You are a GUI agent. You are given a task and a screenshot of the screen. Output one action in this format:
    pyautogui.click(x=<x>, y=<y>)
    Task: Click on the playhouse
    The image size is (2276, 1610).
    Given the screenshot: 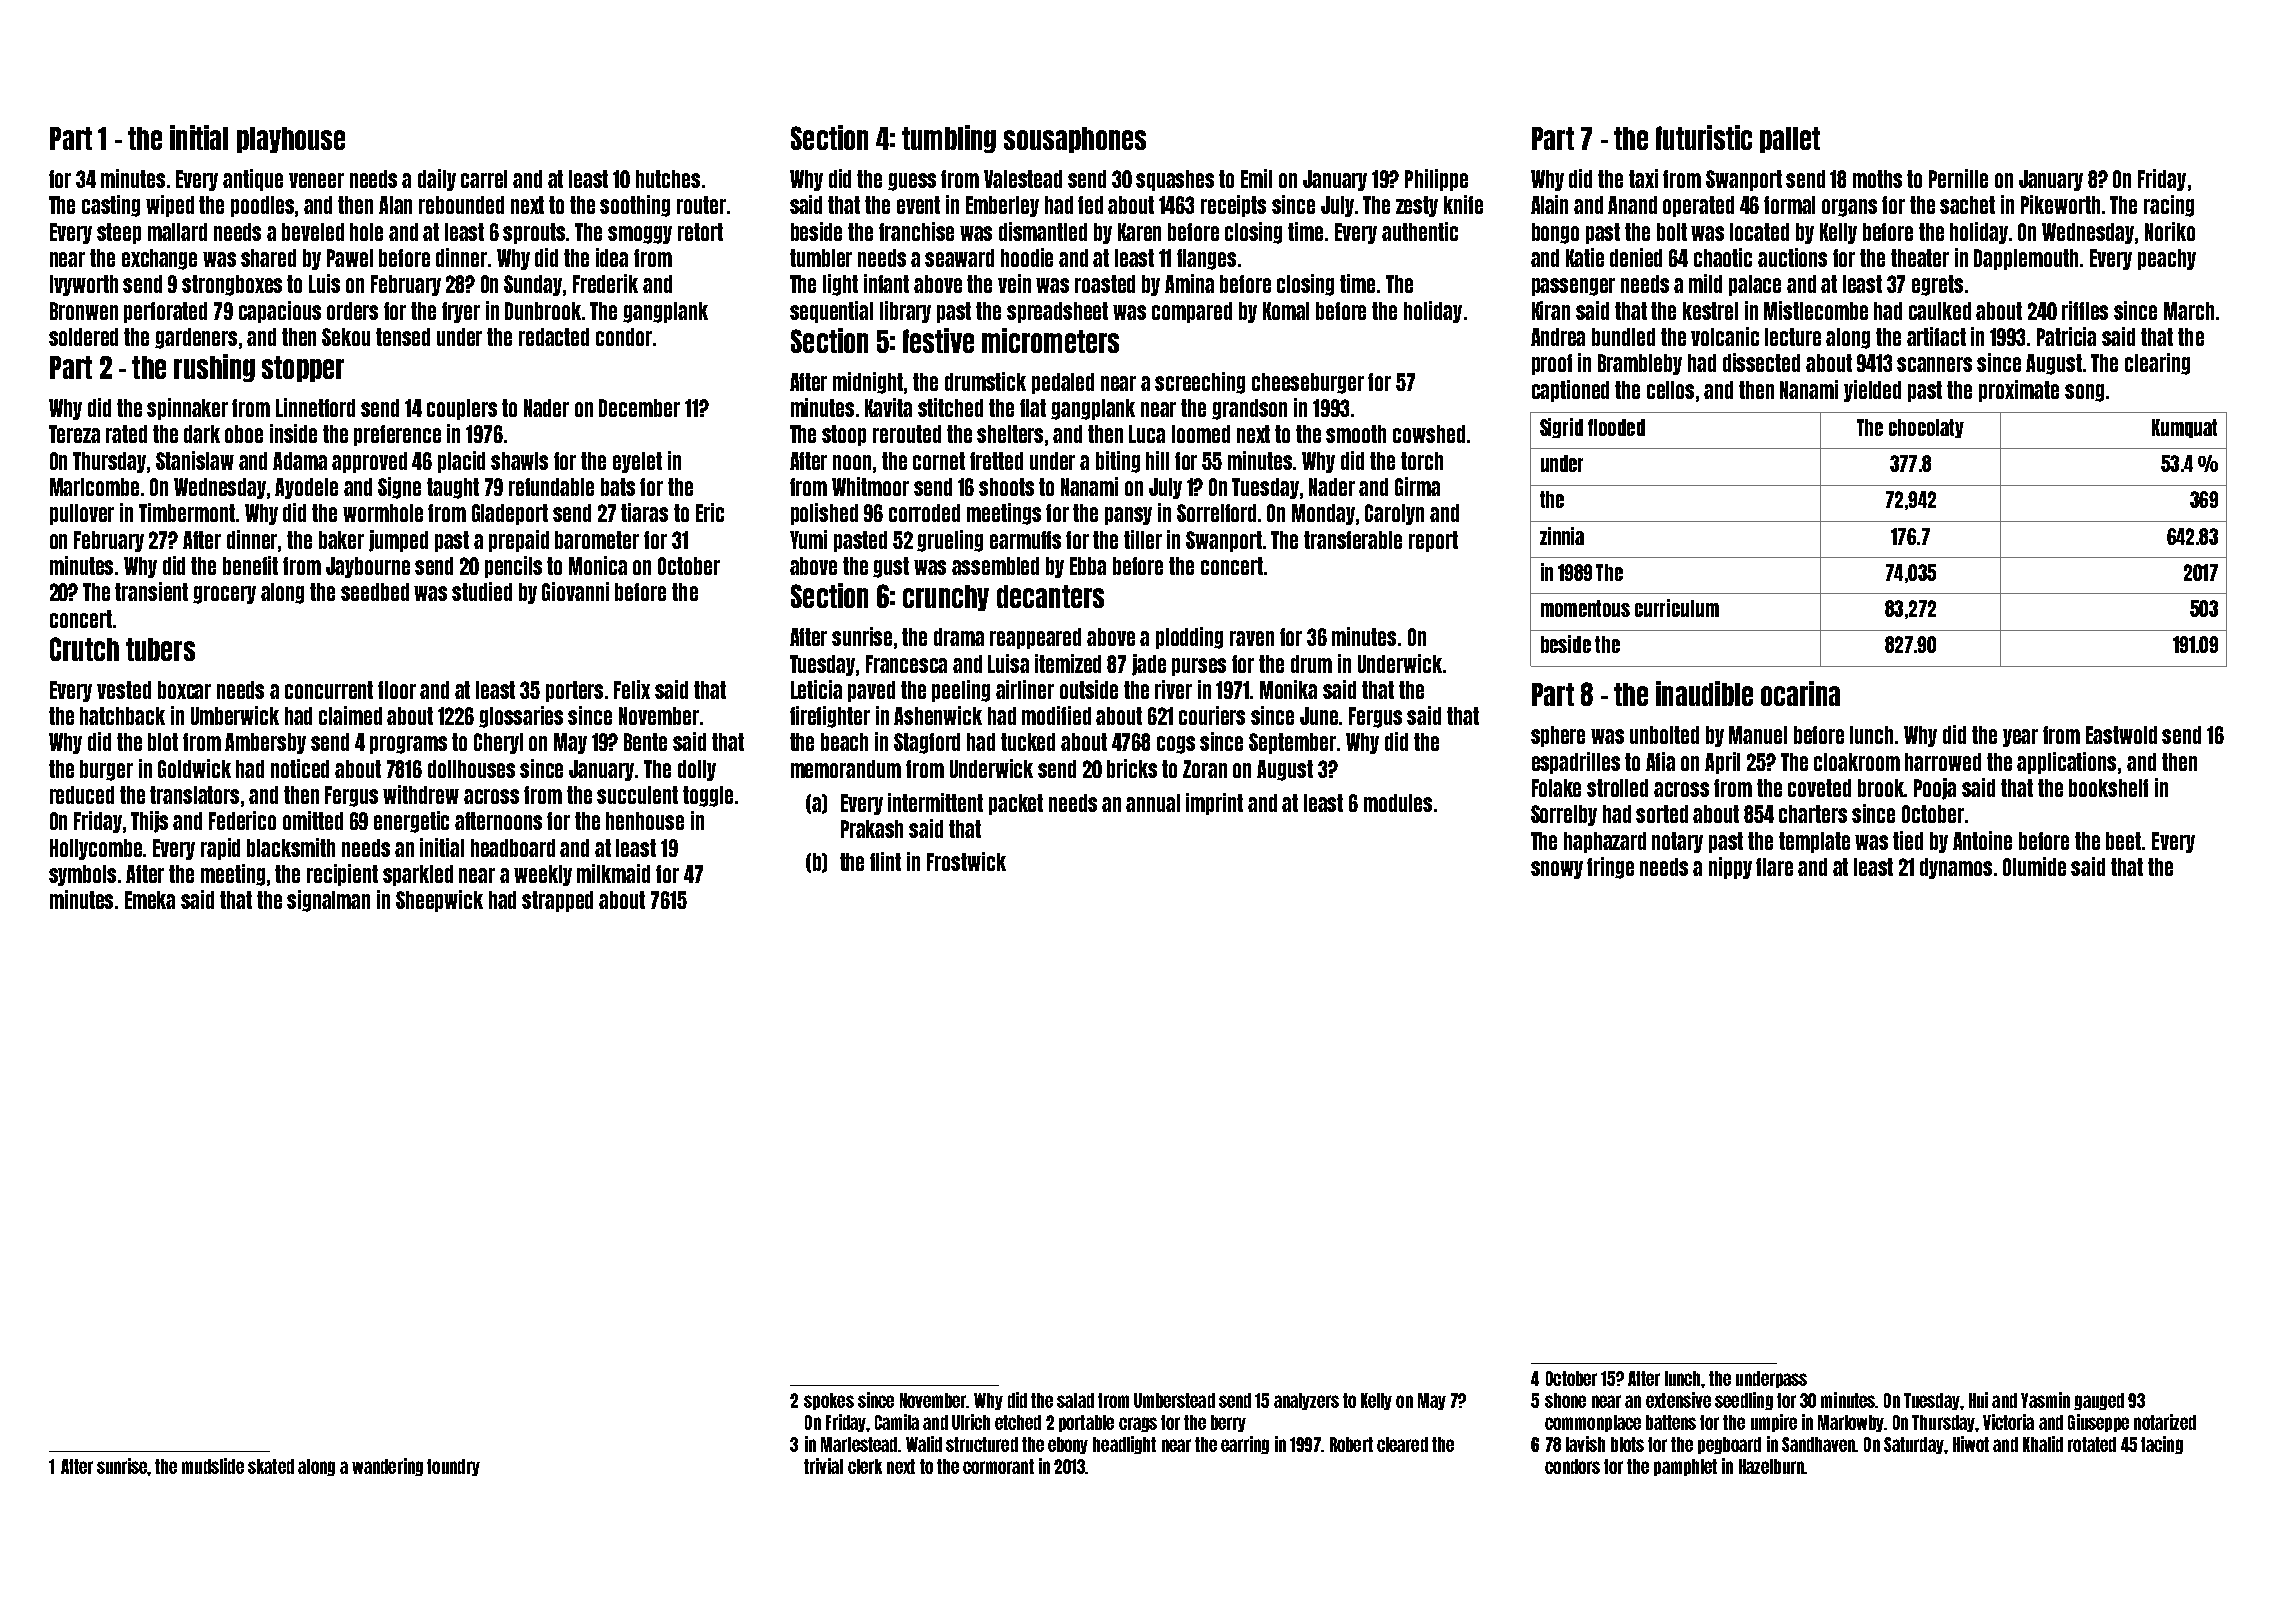 What is the action you would take?
    pyautogui.click(x=291, y=140)
